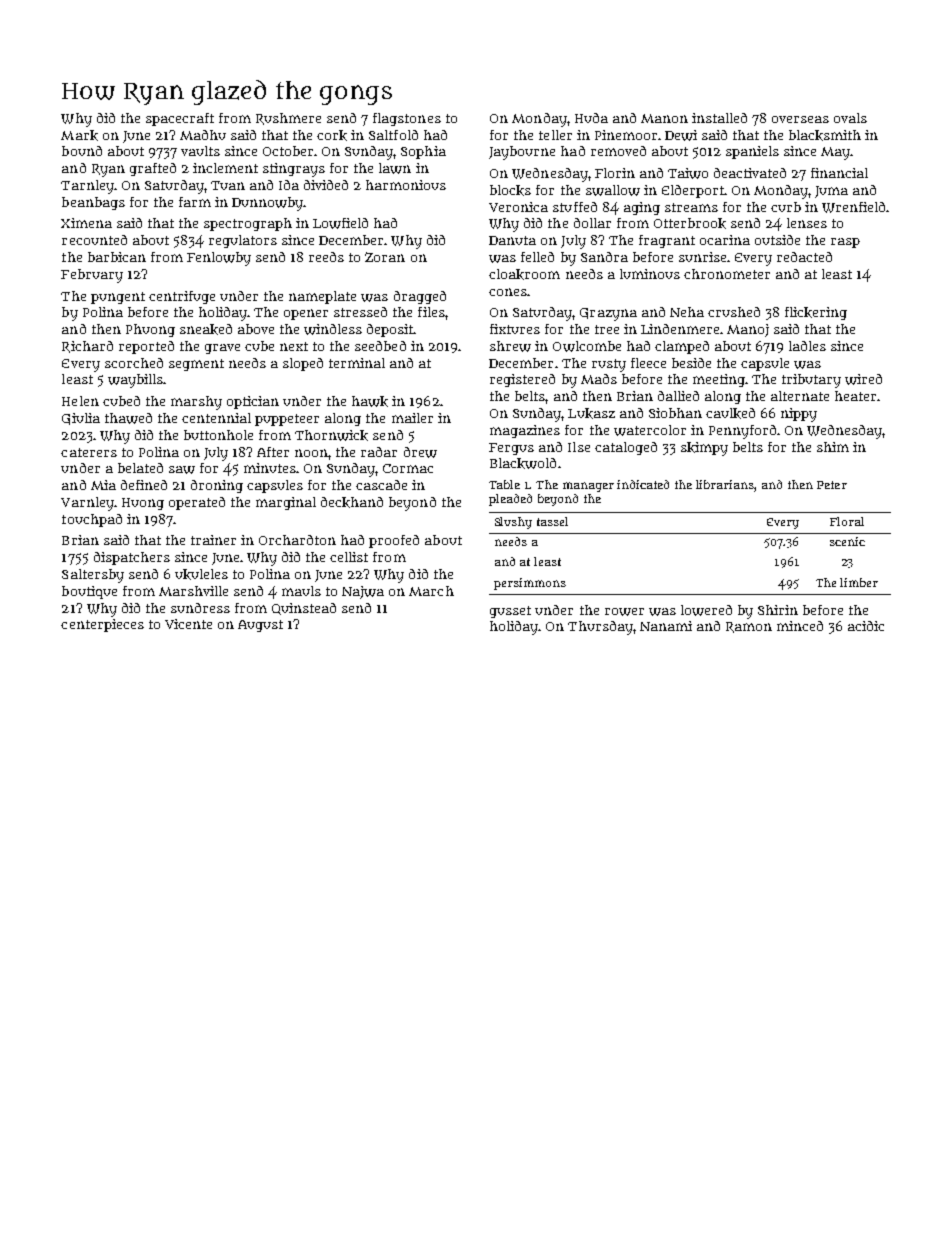  What do you see at coordinates (799, 415) in the screenshot?
I see `nippy` at bounding box center [799, 415].
